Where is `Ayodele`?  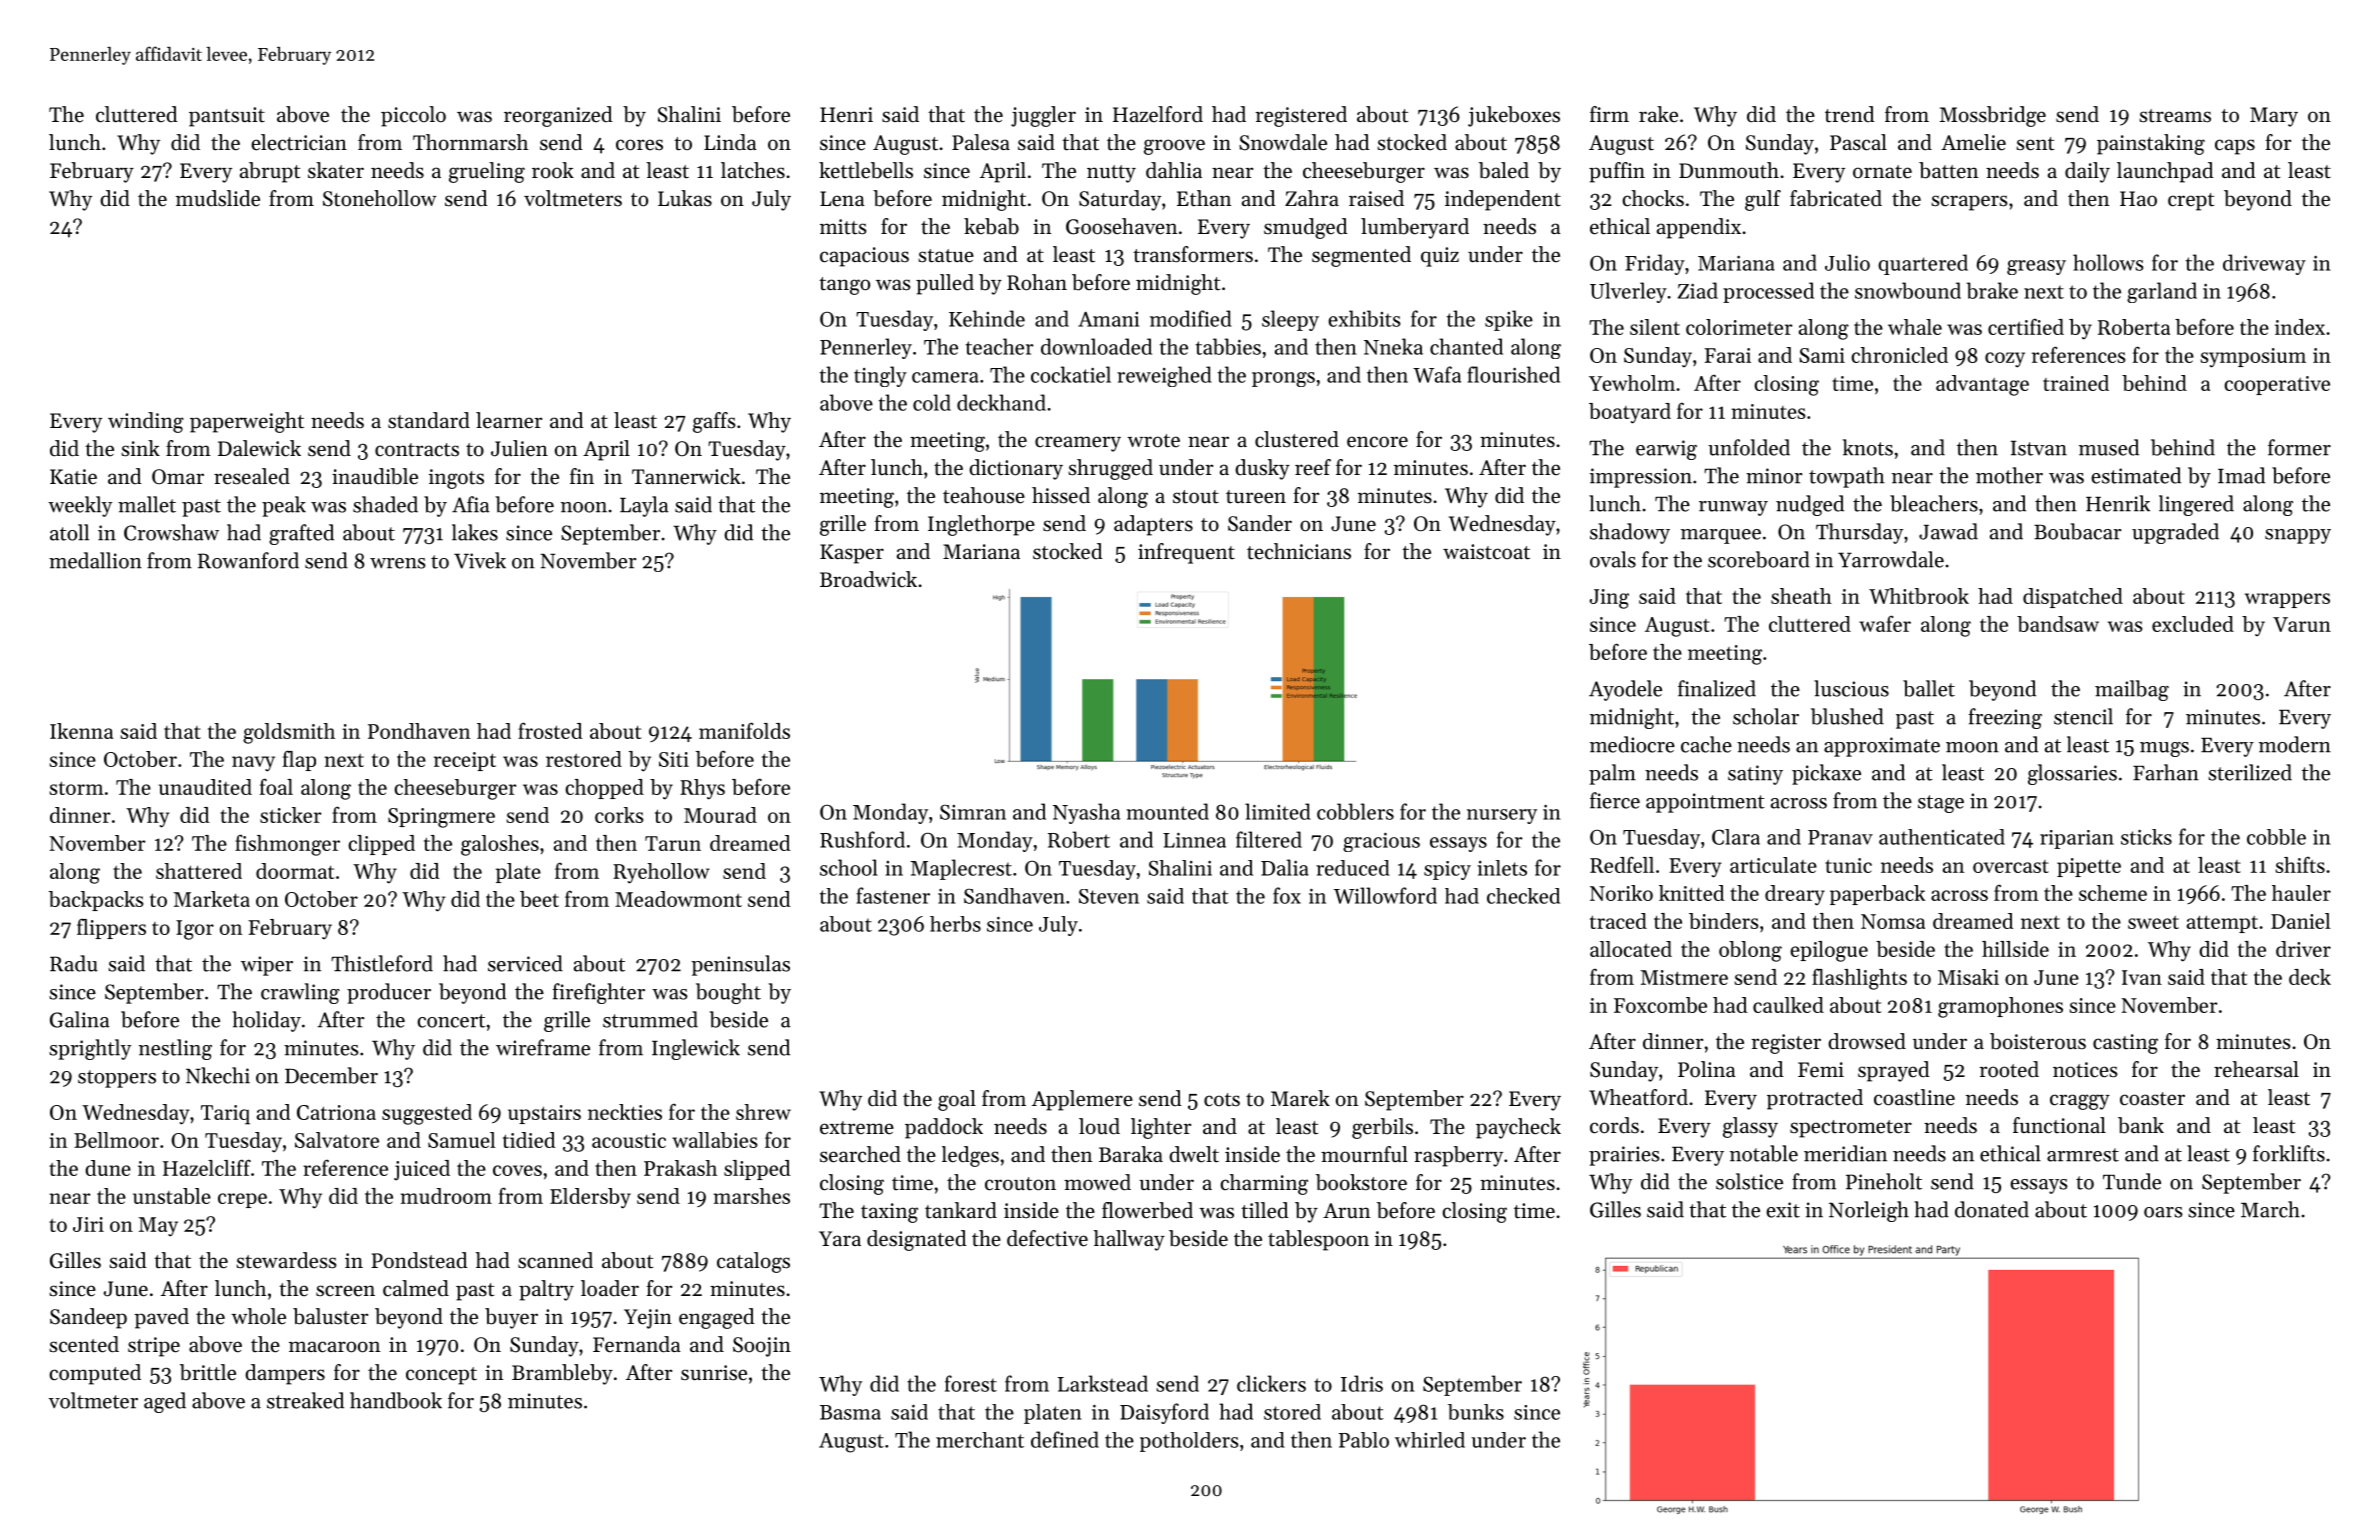
Ayodele is located at coordinates (1625, 690).
